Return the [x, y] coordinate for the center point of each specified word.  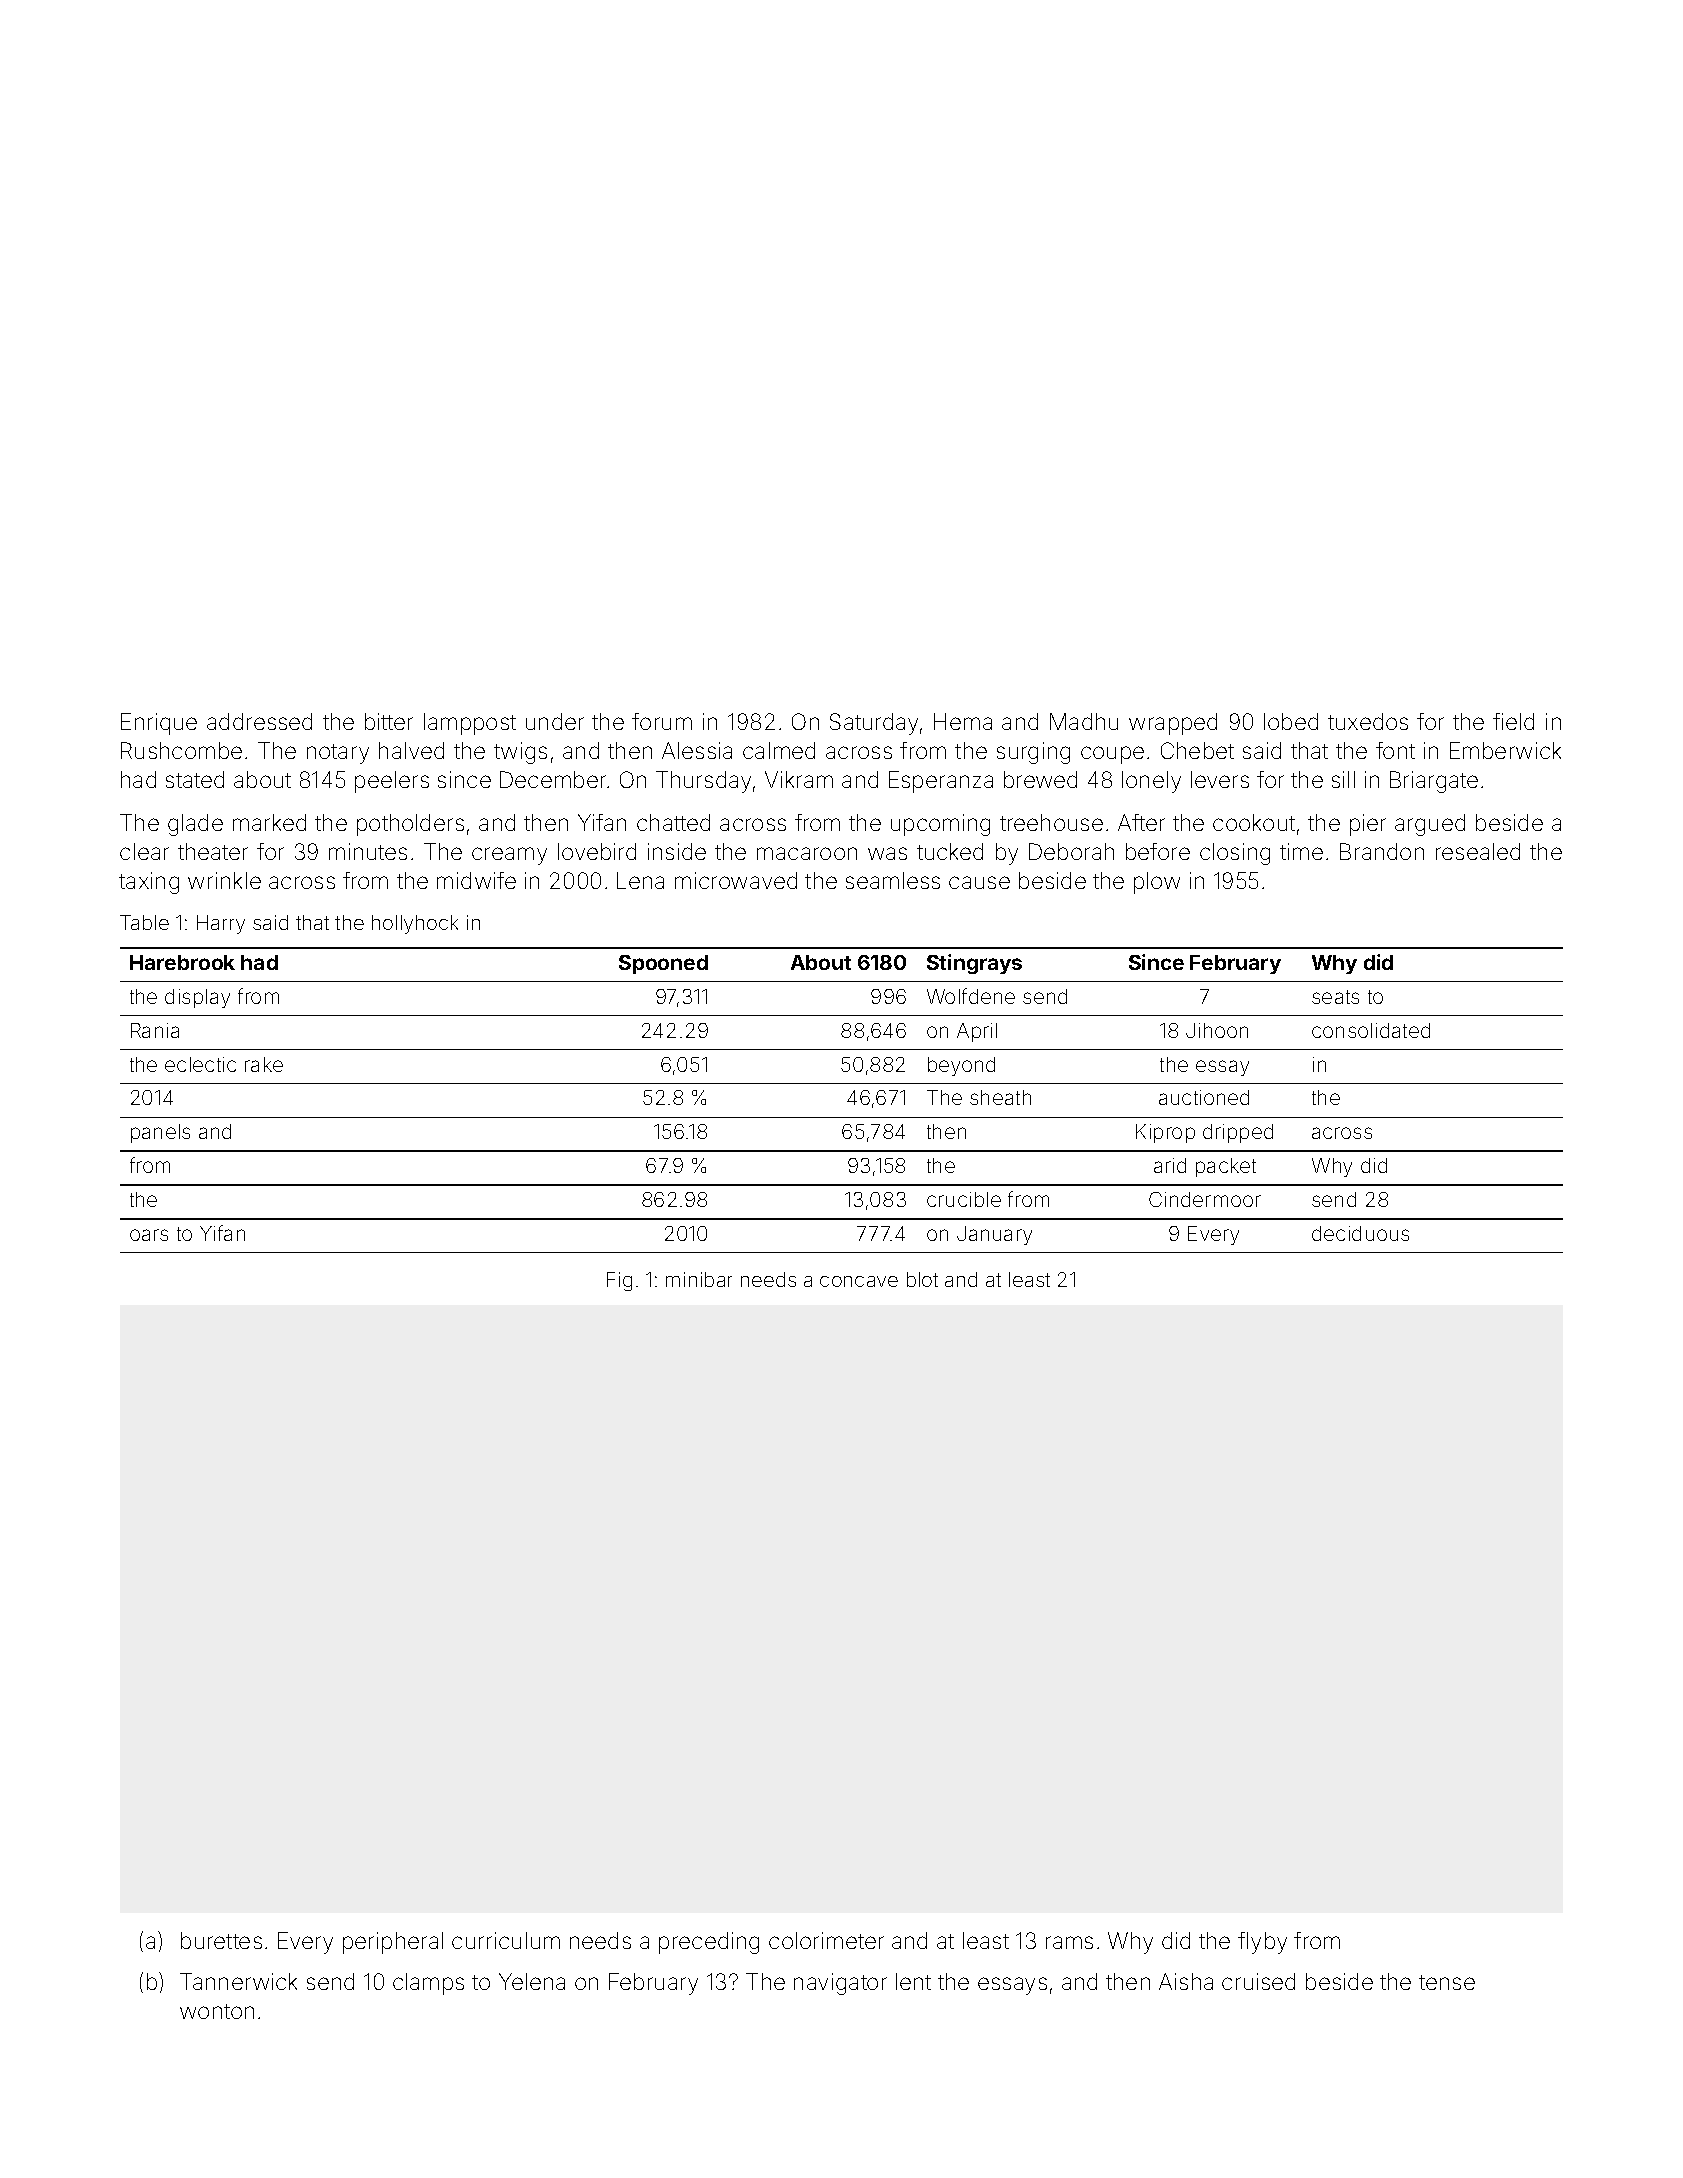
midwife [476, 880]
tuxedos [1368, 721]
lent [913, 1981]
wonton [217, 2011]
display [197, 998]
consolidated [1371, 1030]
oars [149, 1235]
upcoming [940, 825]
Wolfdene [971, 996]
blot [922, 1279]
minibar [699, 1279]
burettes [221, 1940]
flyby [1262, 1943]
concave [859, 1281]
